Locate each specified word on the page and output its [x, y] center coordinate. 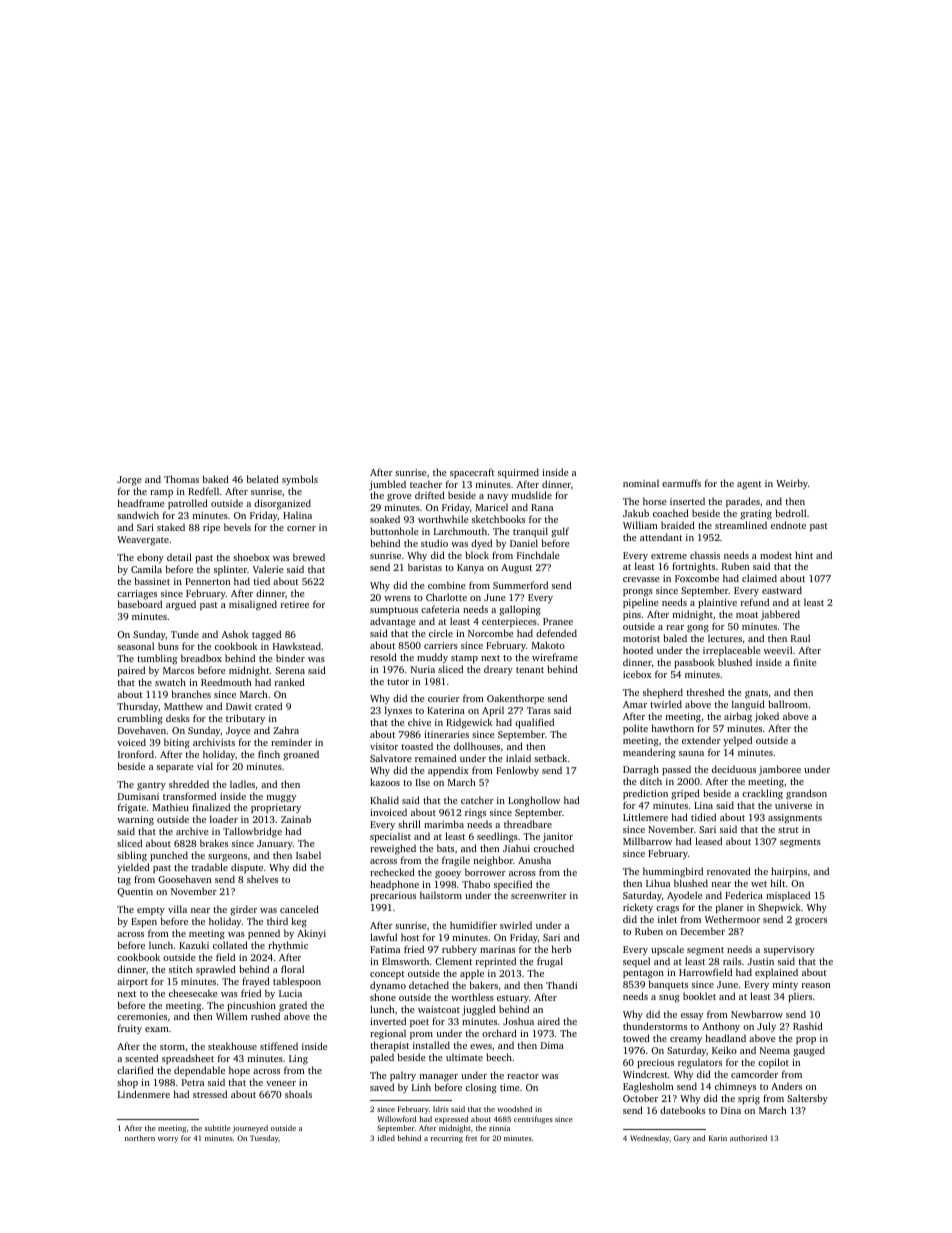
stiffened [279, 1046]
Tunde [185, 634]
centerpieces [509, 622]
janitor [557, 837]
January [275, 845]
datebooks [682, 1110]
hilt [778, 883]
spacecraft [472, 473]
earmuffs [681, 483]
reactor [523, 1076]
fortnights [693, 567]
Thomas [181, 479]
